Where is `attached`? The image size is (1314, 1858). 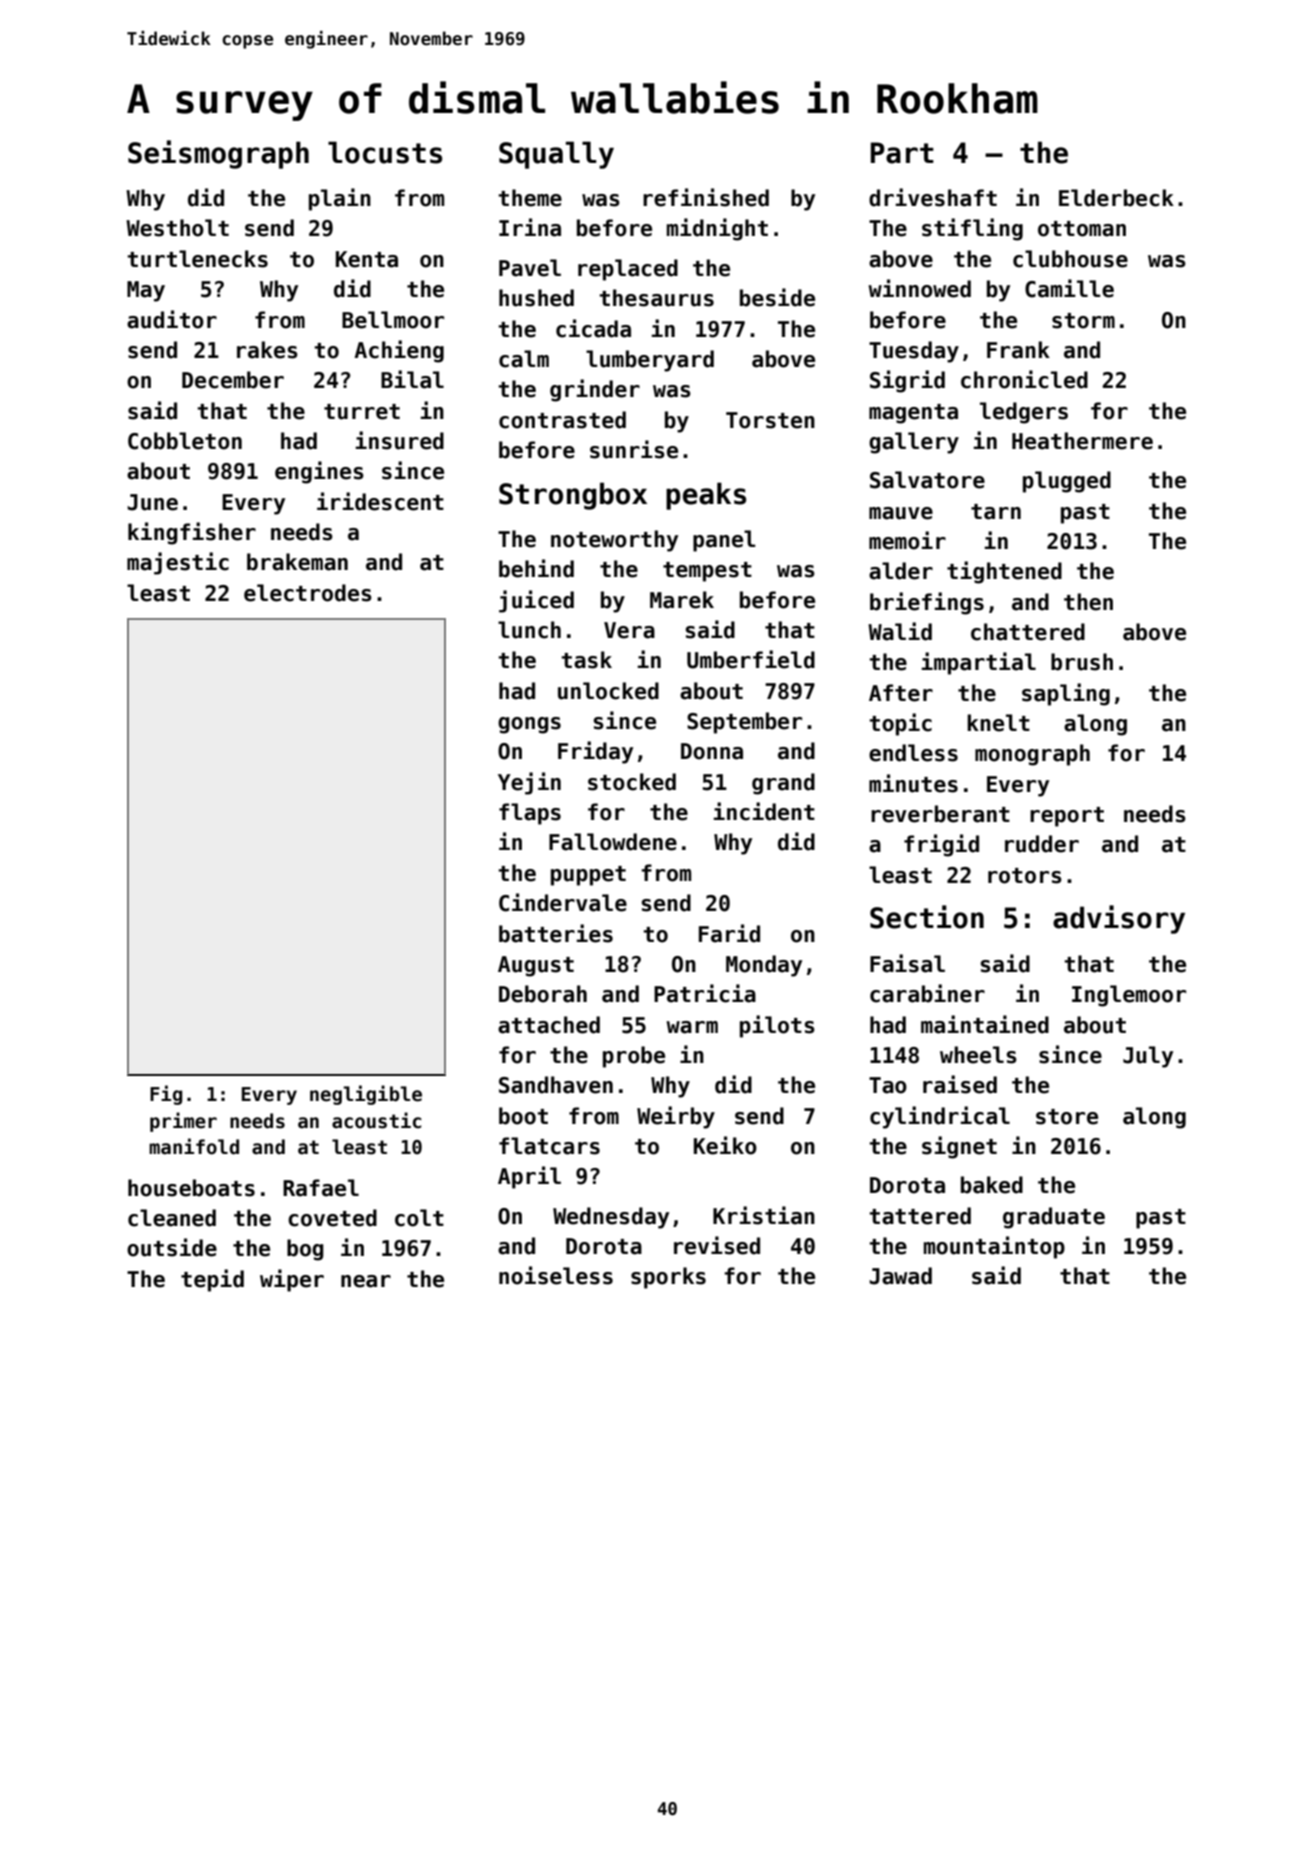 attached is located at coordinates (549, 1025).
